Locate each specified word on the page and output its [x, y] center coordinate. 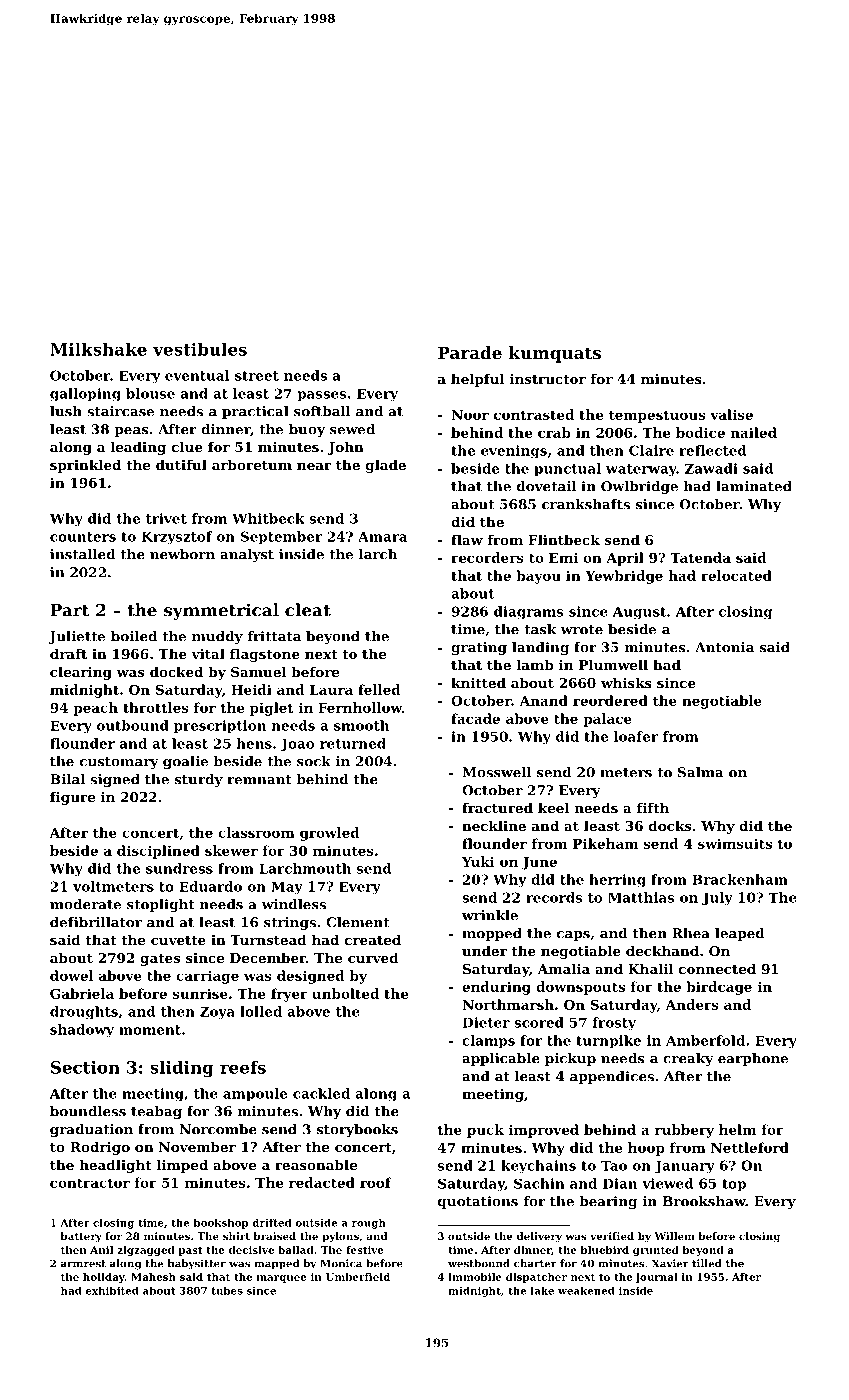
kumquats [555, 354]
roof [376, 1182]
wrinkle [490, 915]
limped [182, 1166]
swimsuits [735, 843]
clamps [488, 1042]
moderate [85, 904]
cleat [308, 610]
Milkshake [98, 349]
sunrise [200, 993]
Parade [470, 352]
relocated [736, 575]
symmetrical [221, 611]
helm [737, 1129]
